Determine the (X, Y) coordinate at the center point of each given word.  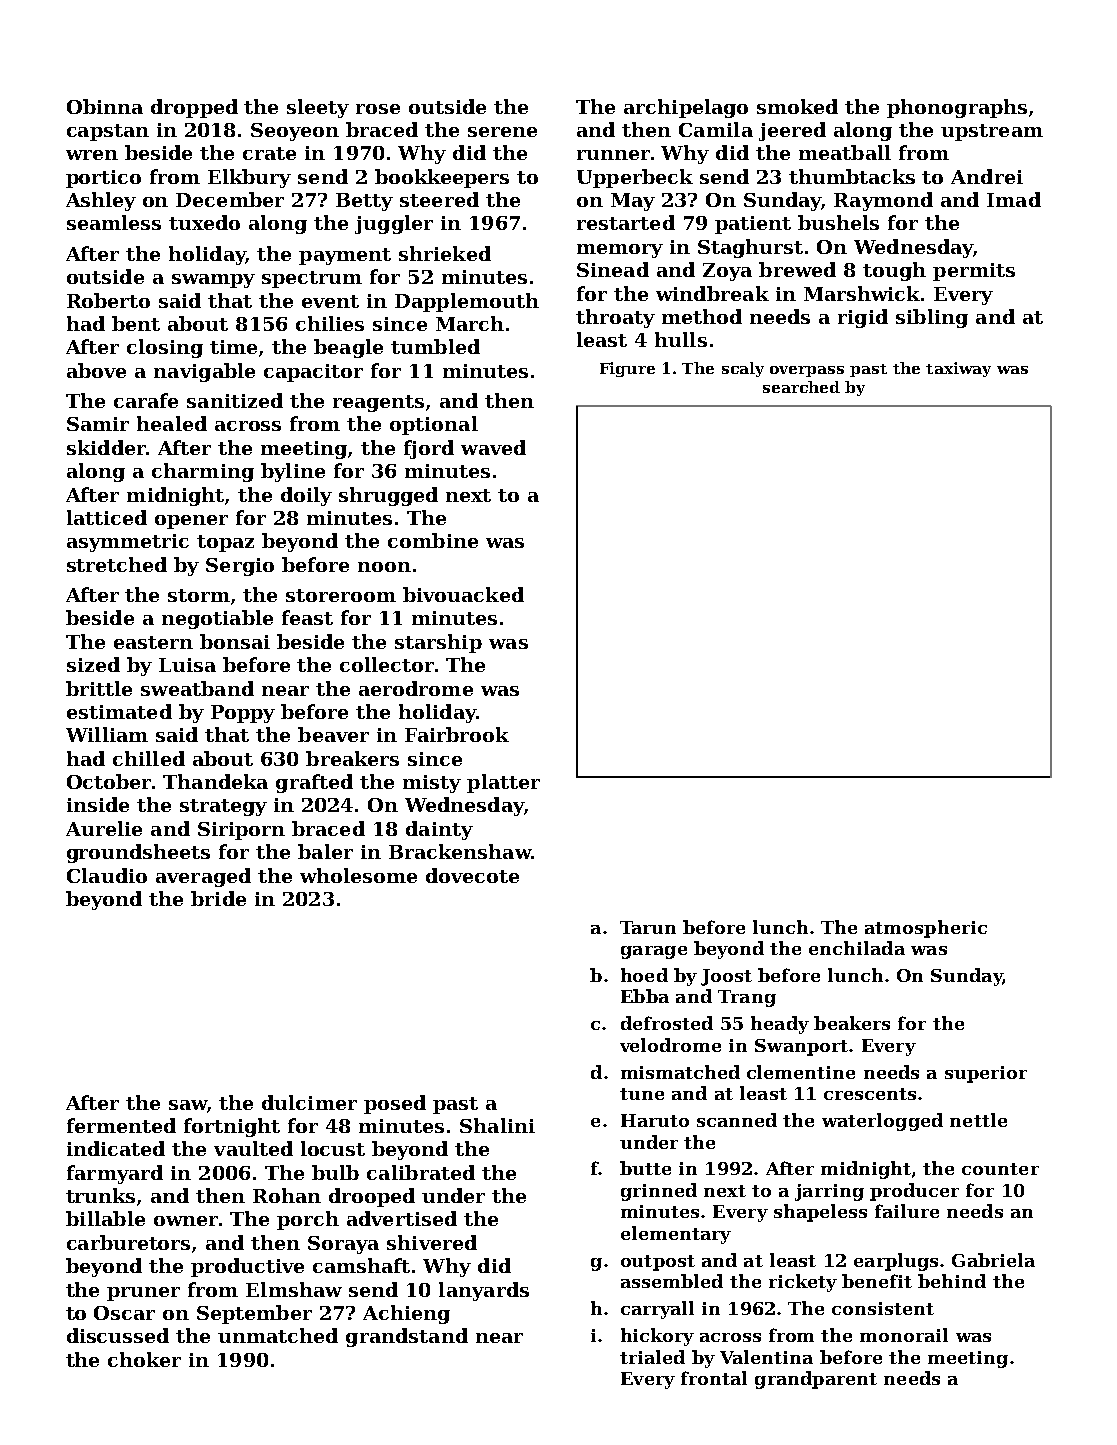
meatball (845, 152)
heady (780, 1025)
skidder (106, 447)
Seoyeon (295, 132)
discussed (118, 1335)
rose (378, 109)
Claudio (107, 875)
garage (654, 952)
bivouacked (463, 594)
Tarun (648, 927)
